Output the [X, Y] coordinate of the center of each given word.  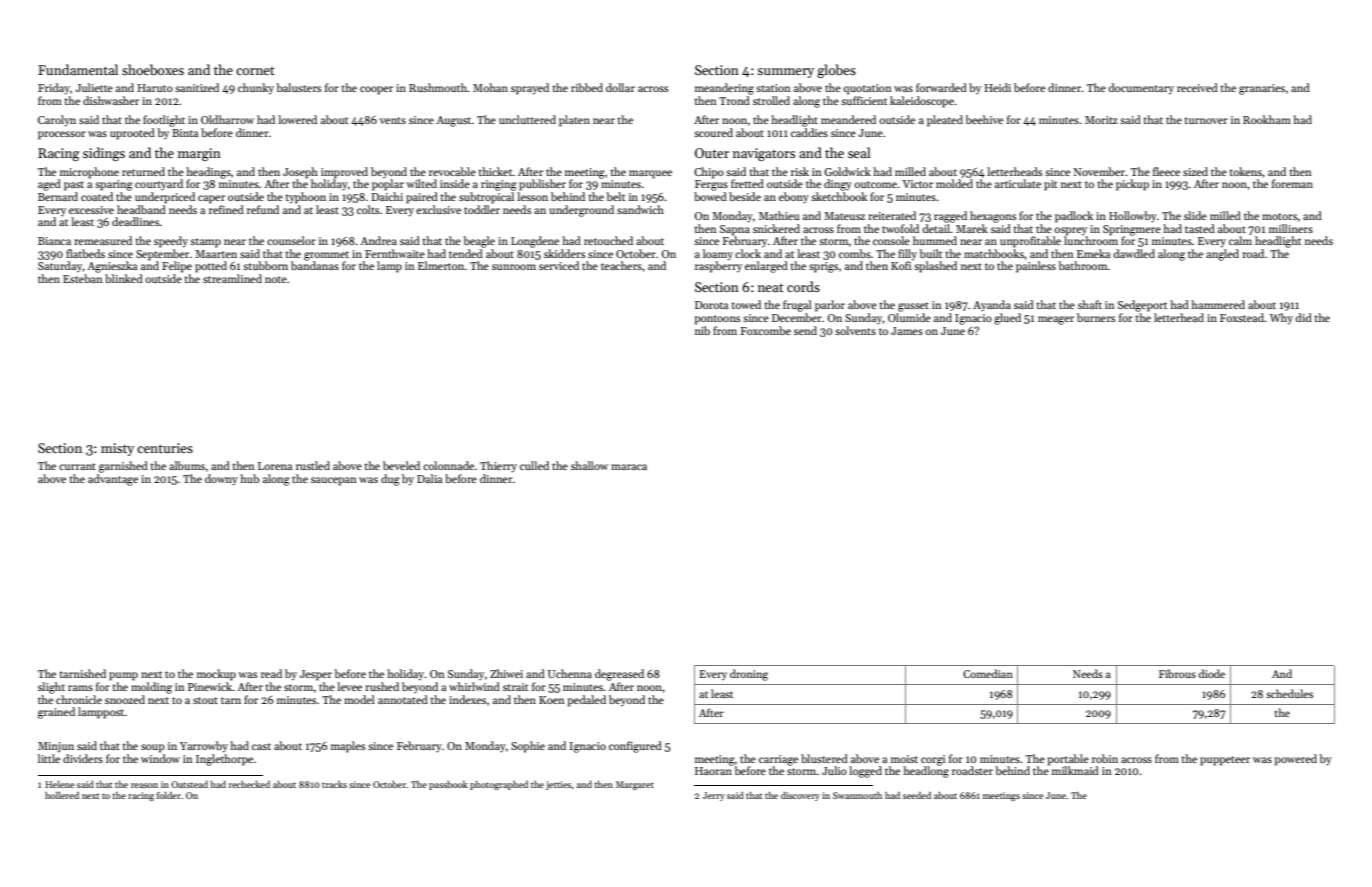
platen [574, 121]
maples [348, 747]
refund [263, 209]
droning [749, 675]
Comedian [988, 673]
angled [1222, 255]
